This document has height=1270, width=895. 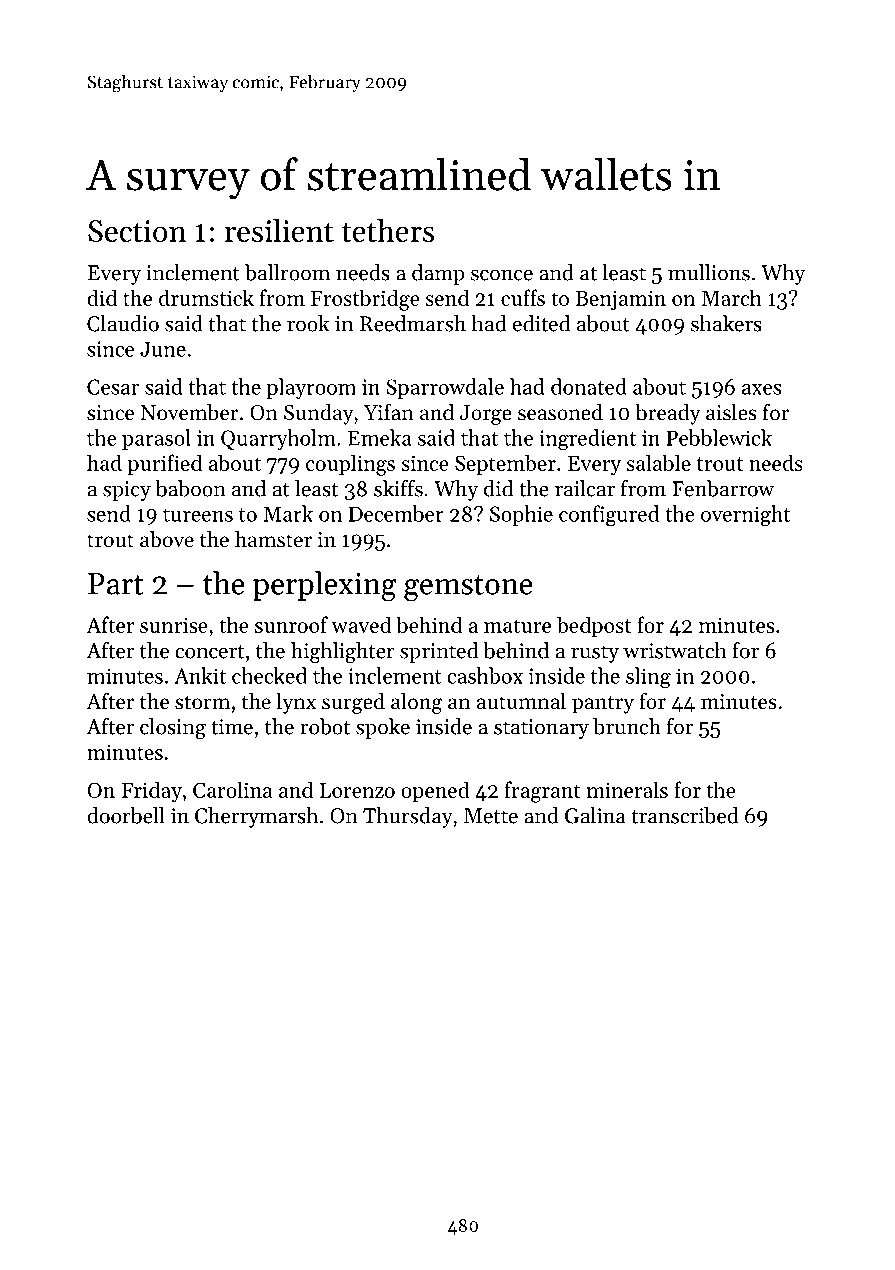 I want to click on Section, so click(x=137, y=231).
